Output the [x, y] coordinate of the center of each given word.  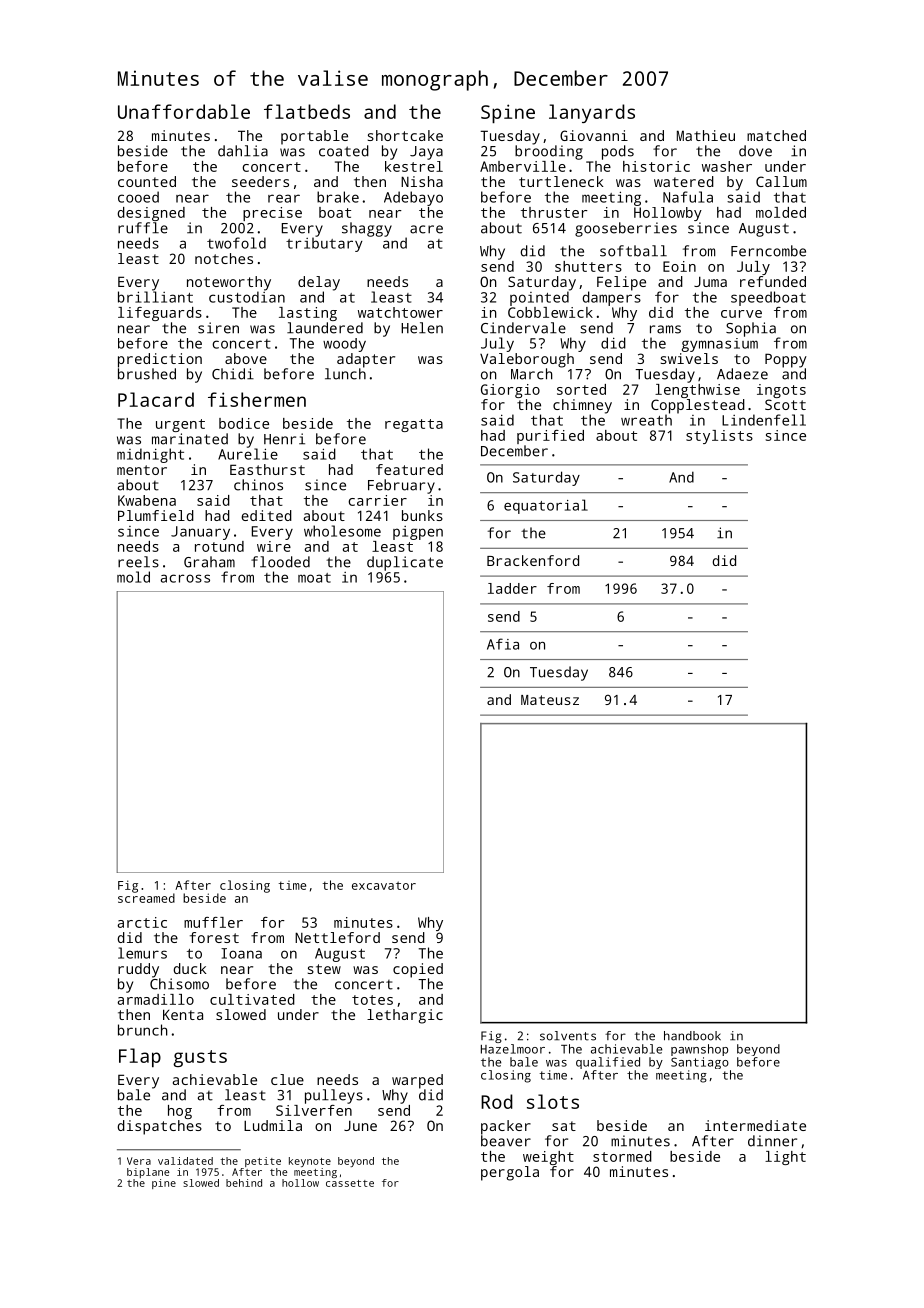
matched [776, 135]
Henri [284, 439]
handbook [692, 1036]
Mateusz [550, 700]
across [185, 578]
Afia [503, 644]
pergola [510, 1173]
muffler [213, 922]
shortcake [405, 135]
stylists [719, 437]
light [785, 1158]
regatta [414, 425]
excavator [384, 885]
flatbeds [307, 111]
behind [244, 1183]
